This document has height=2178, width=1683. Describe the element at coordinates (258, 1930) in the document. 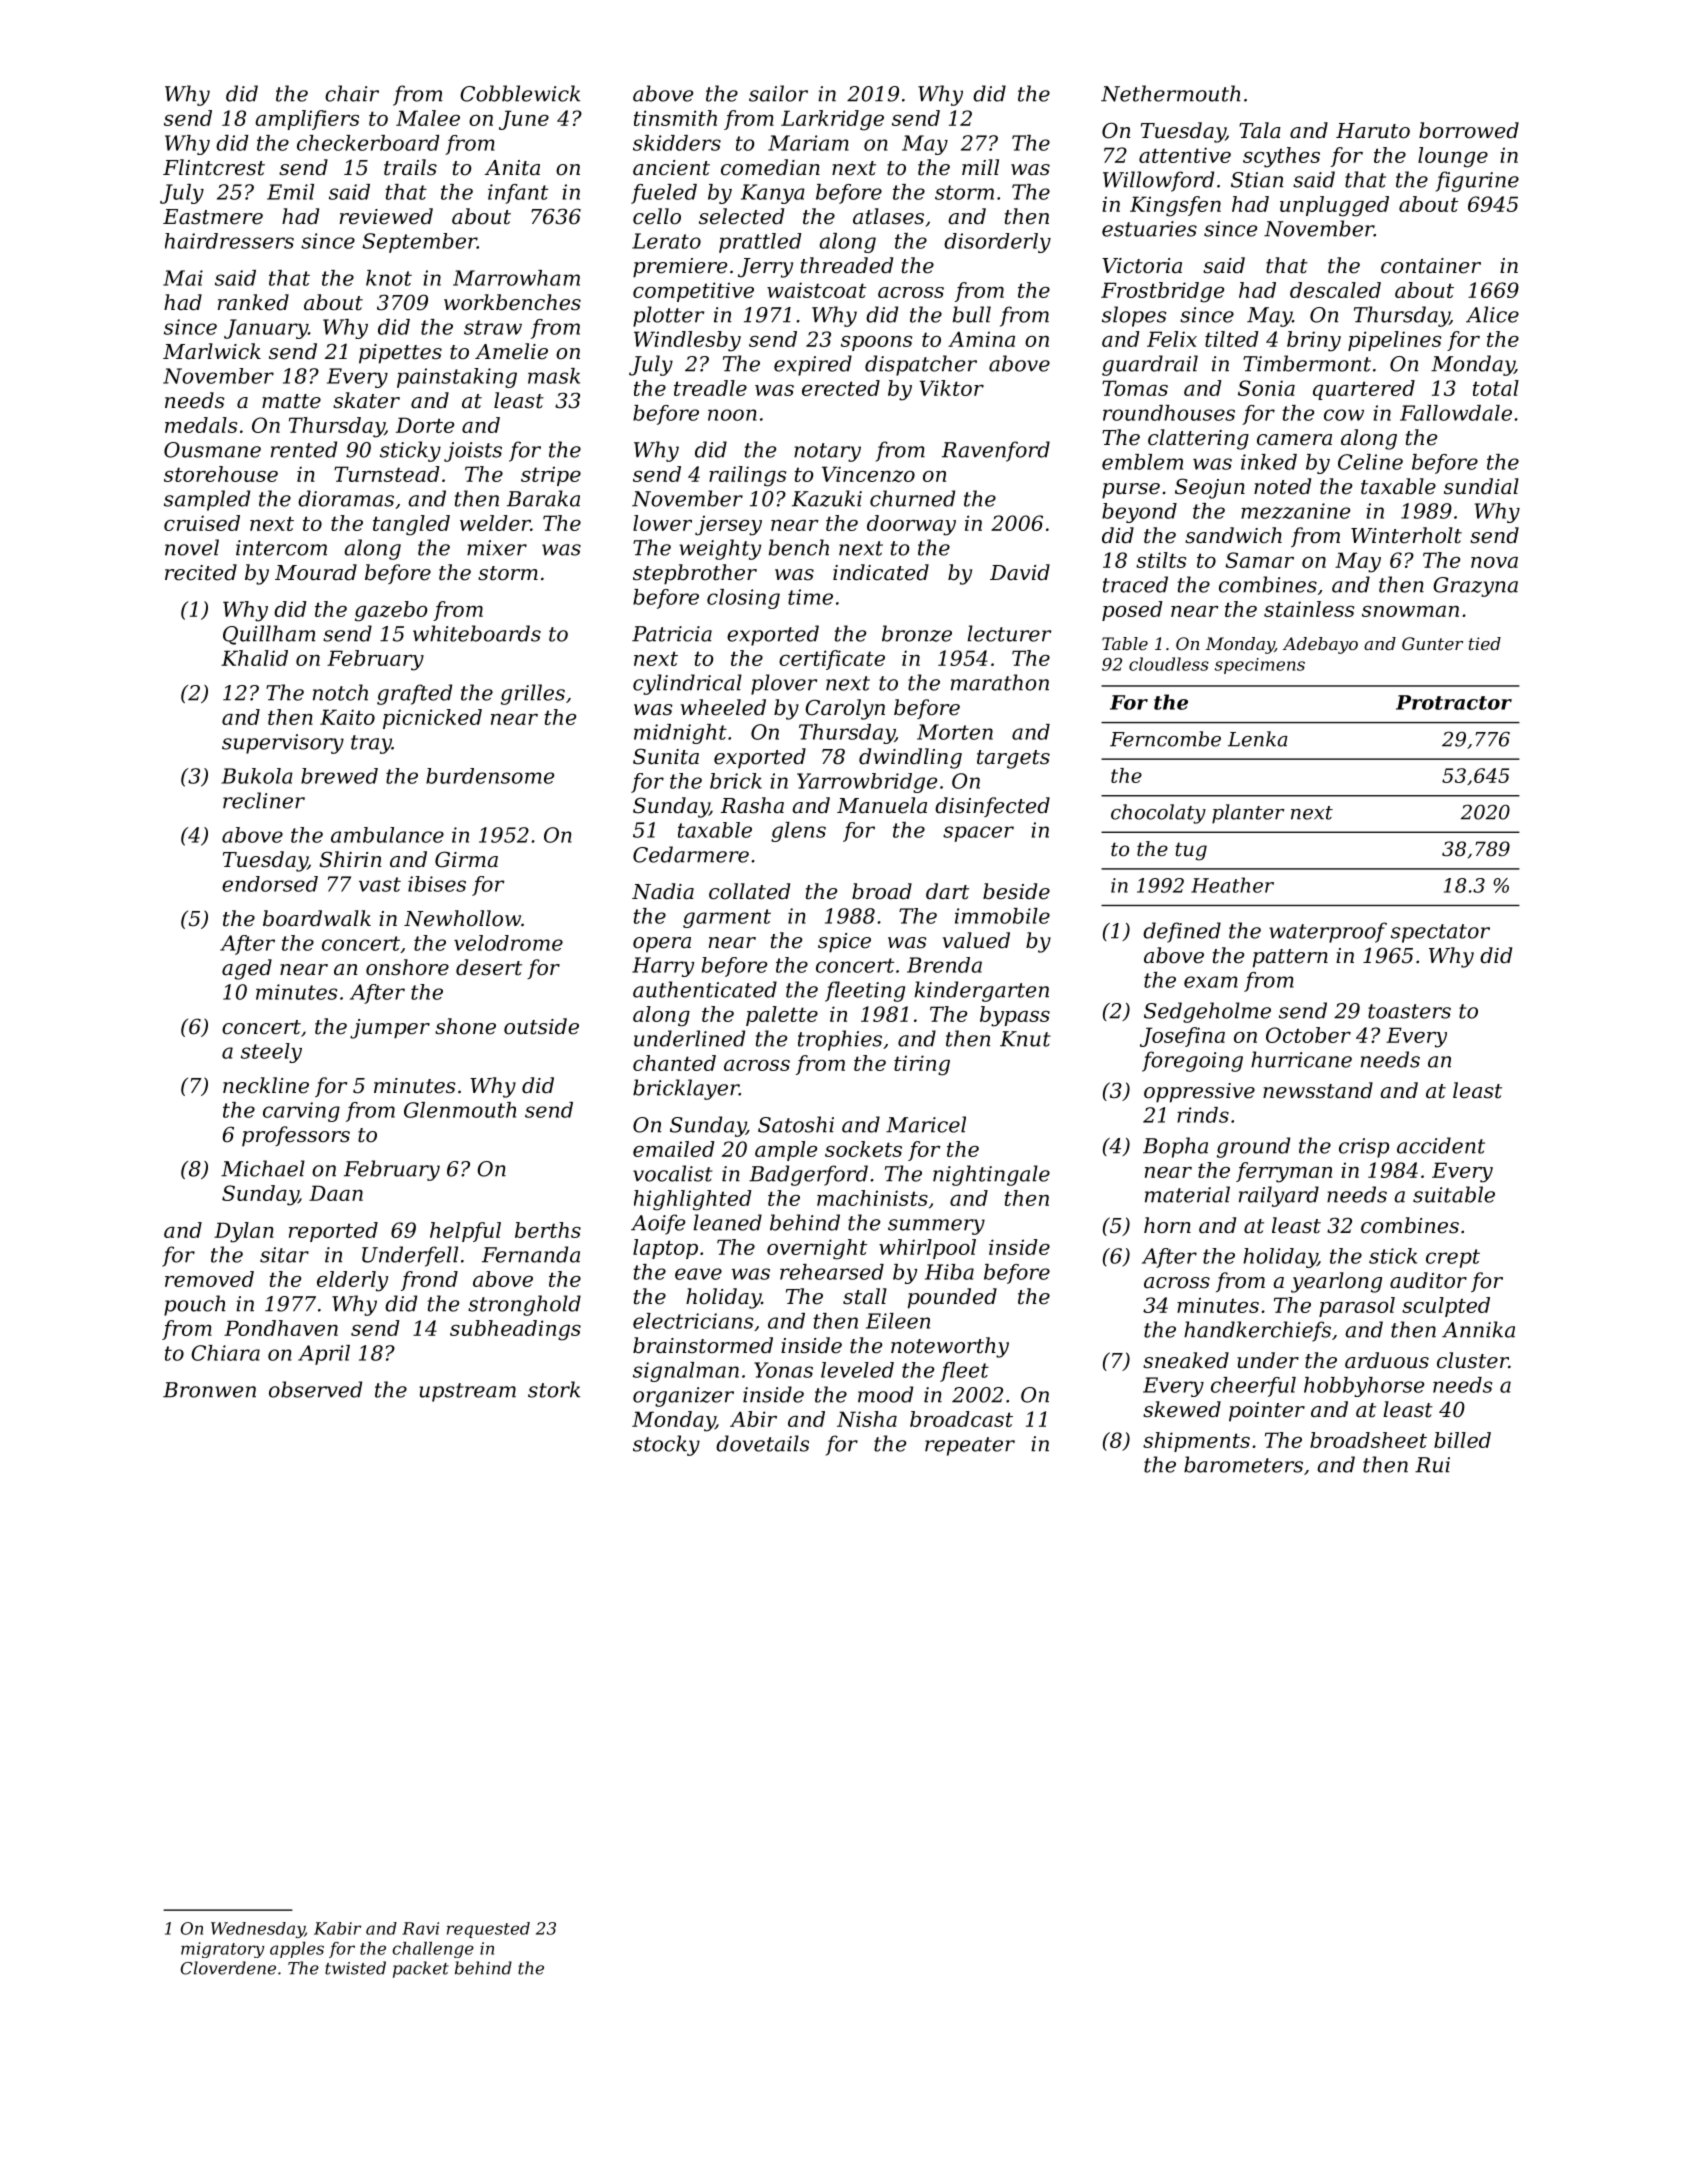

I see `Wednesday` at that location.
